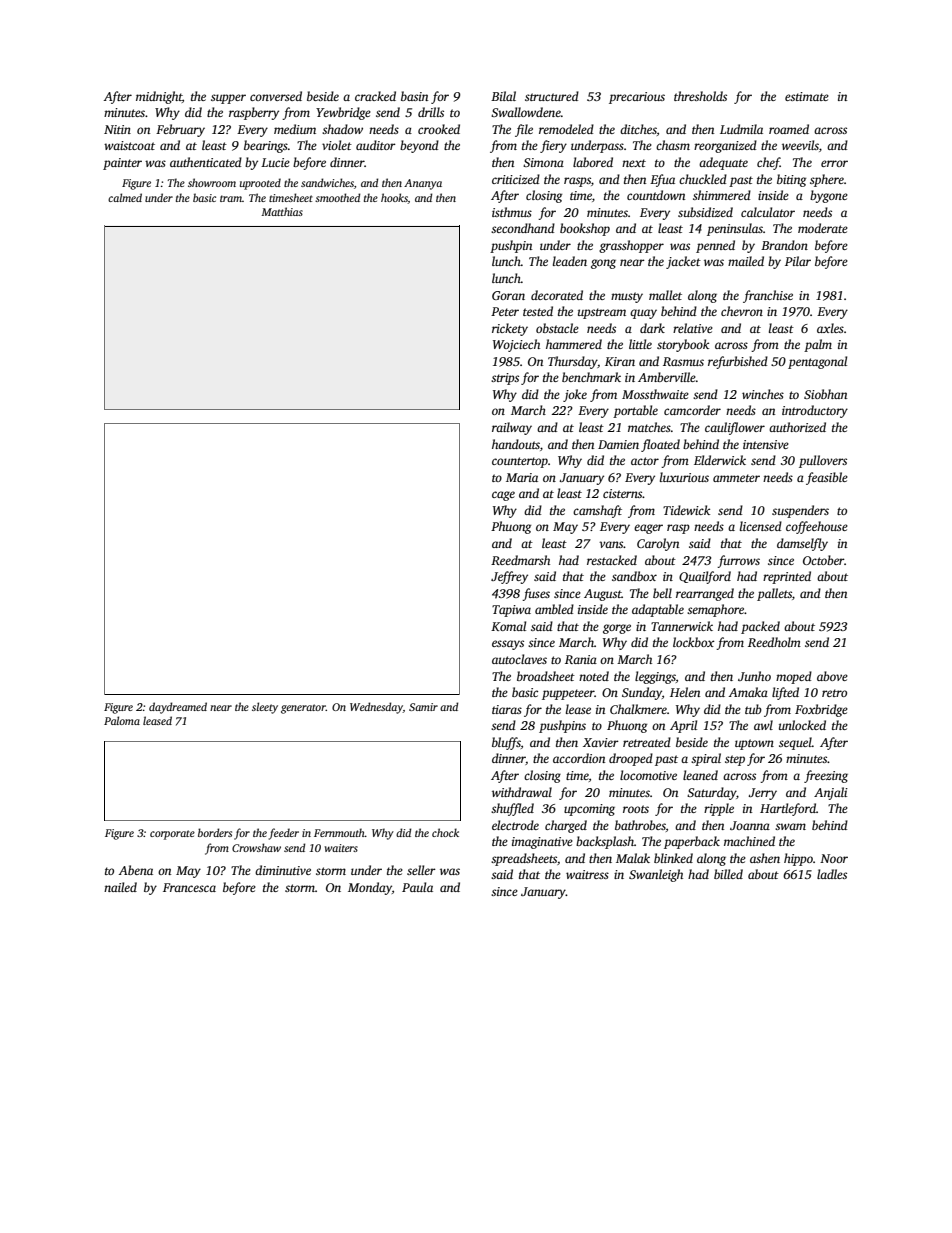 The image size is (952, 1233). Describe the element at coordinates (370, 888) in the image. I see `Monday` at that location.
